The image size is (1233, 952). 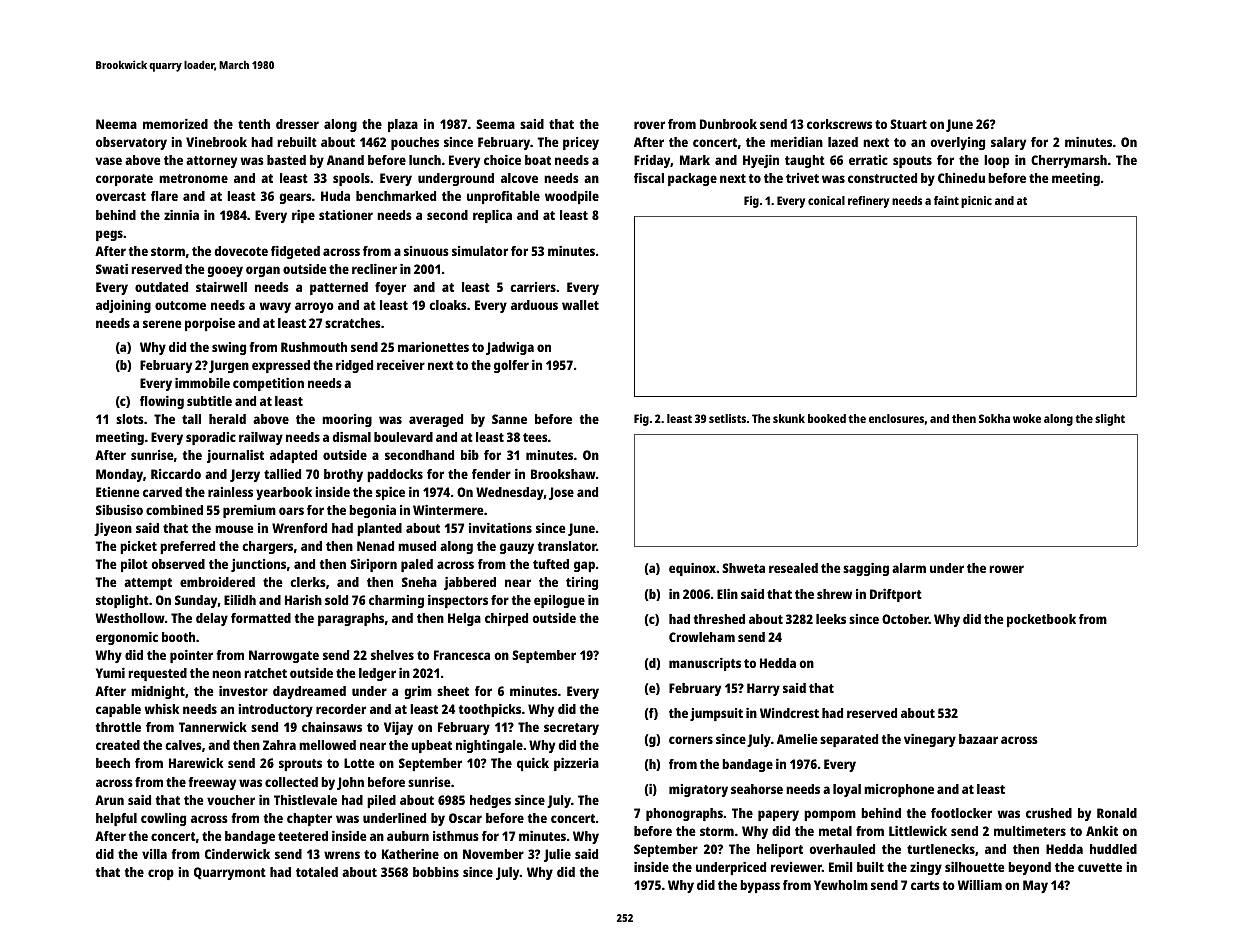 What do you see at coordinates (1027, 418) in the screenshot?
I see `woke` at bounding box center [1027, 418].
